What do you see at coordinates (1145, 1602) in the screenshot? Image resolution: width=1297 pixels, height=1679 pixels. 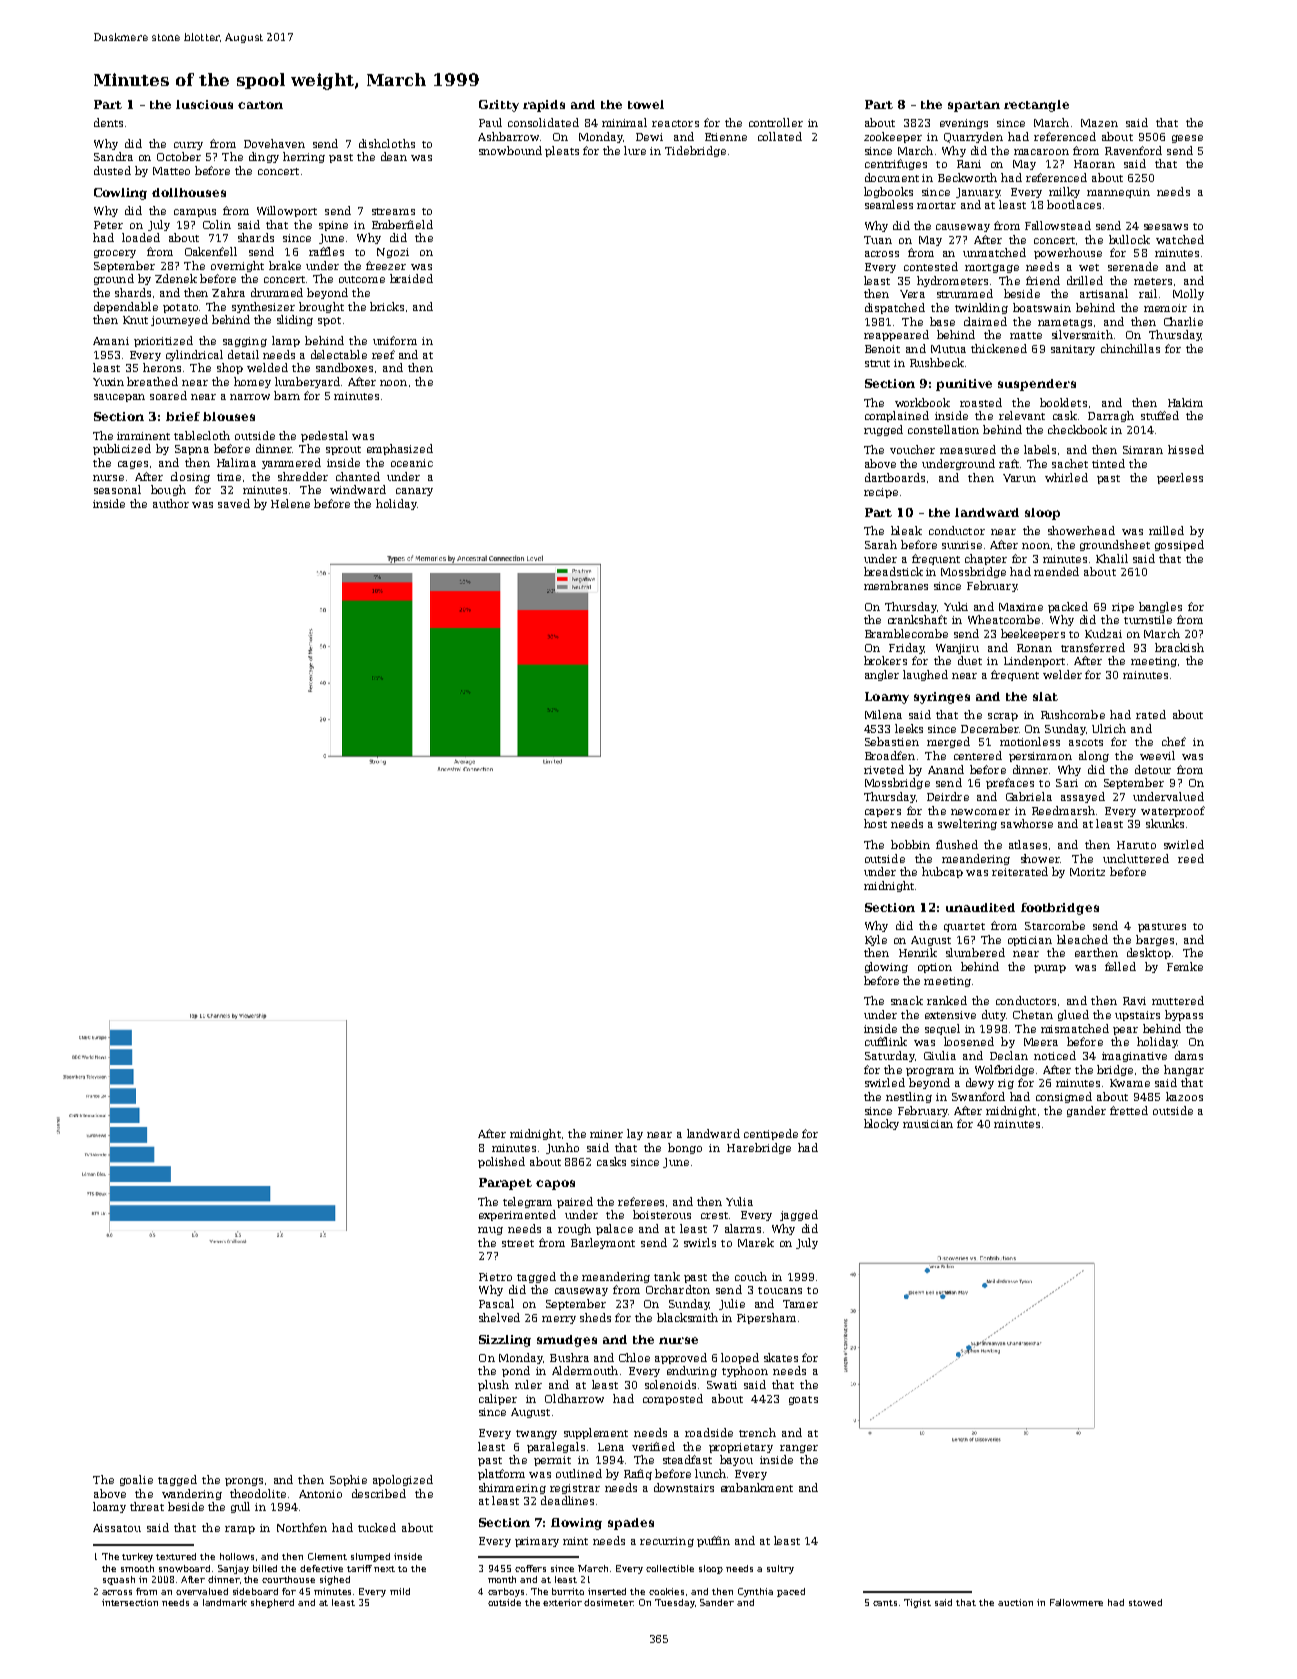 I see `stowed` at bounding box center [1145, 1602].
